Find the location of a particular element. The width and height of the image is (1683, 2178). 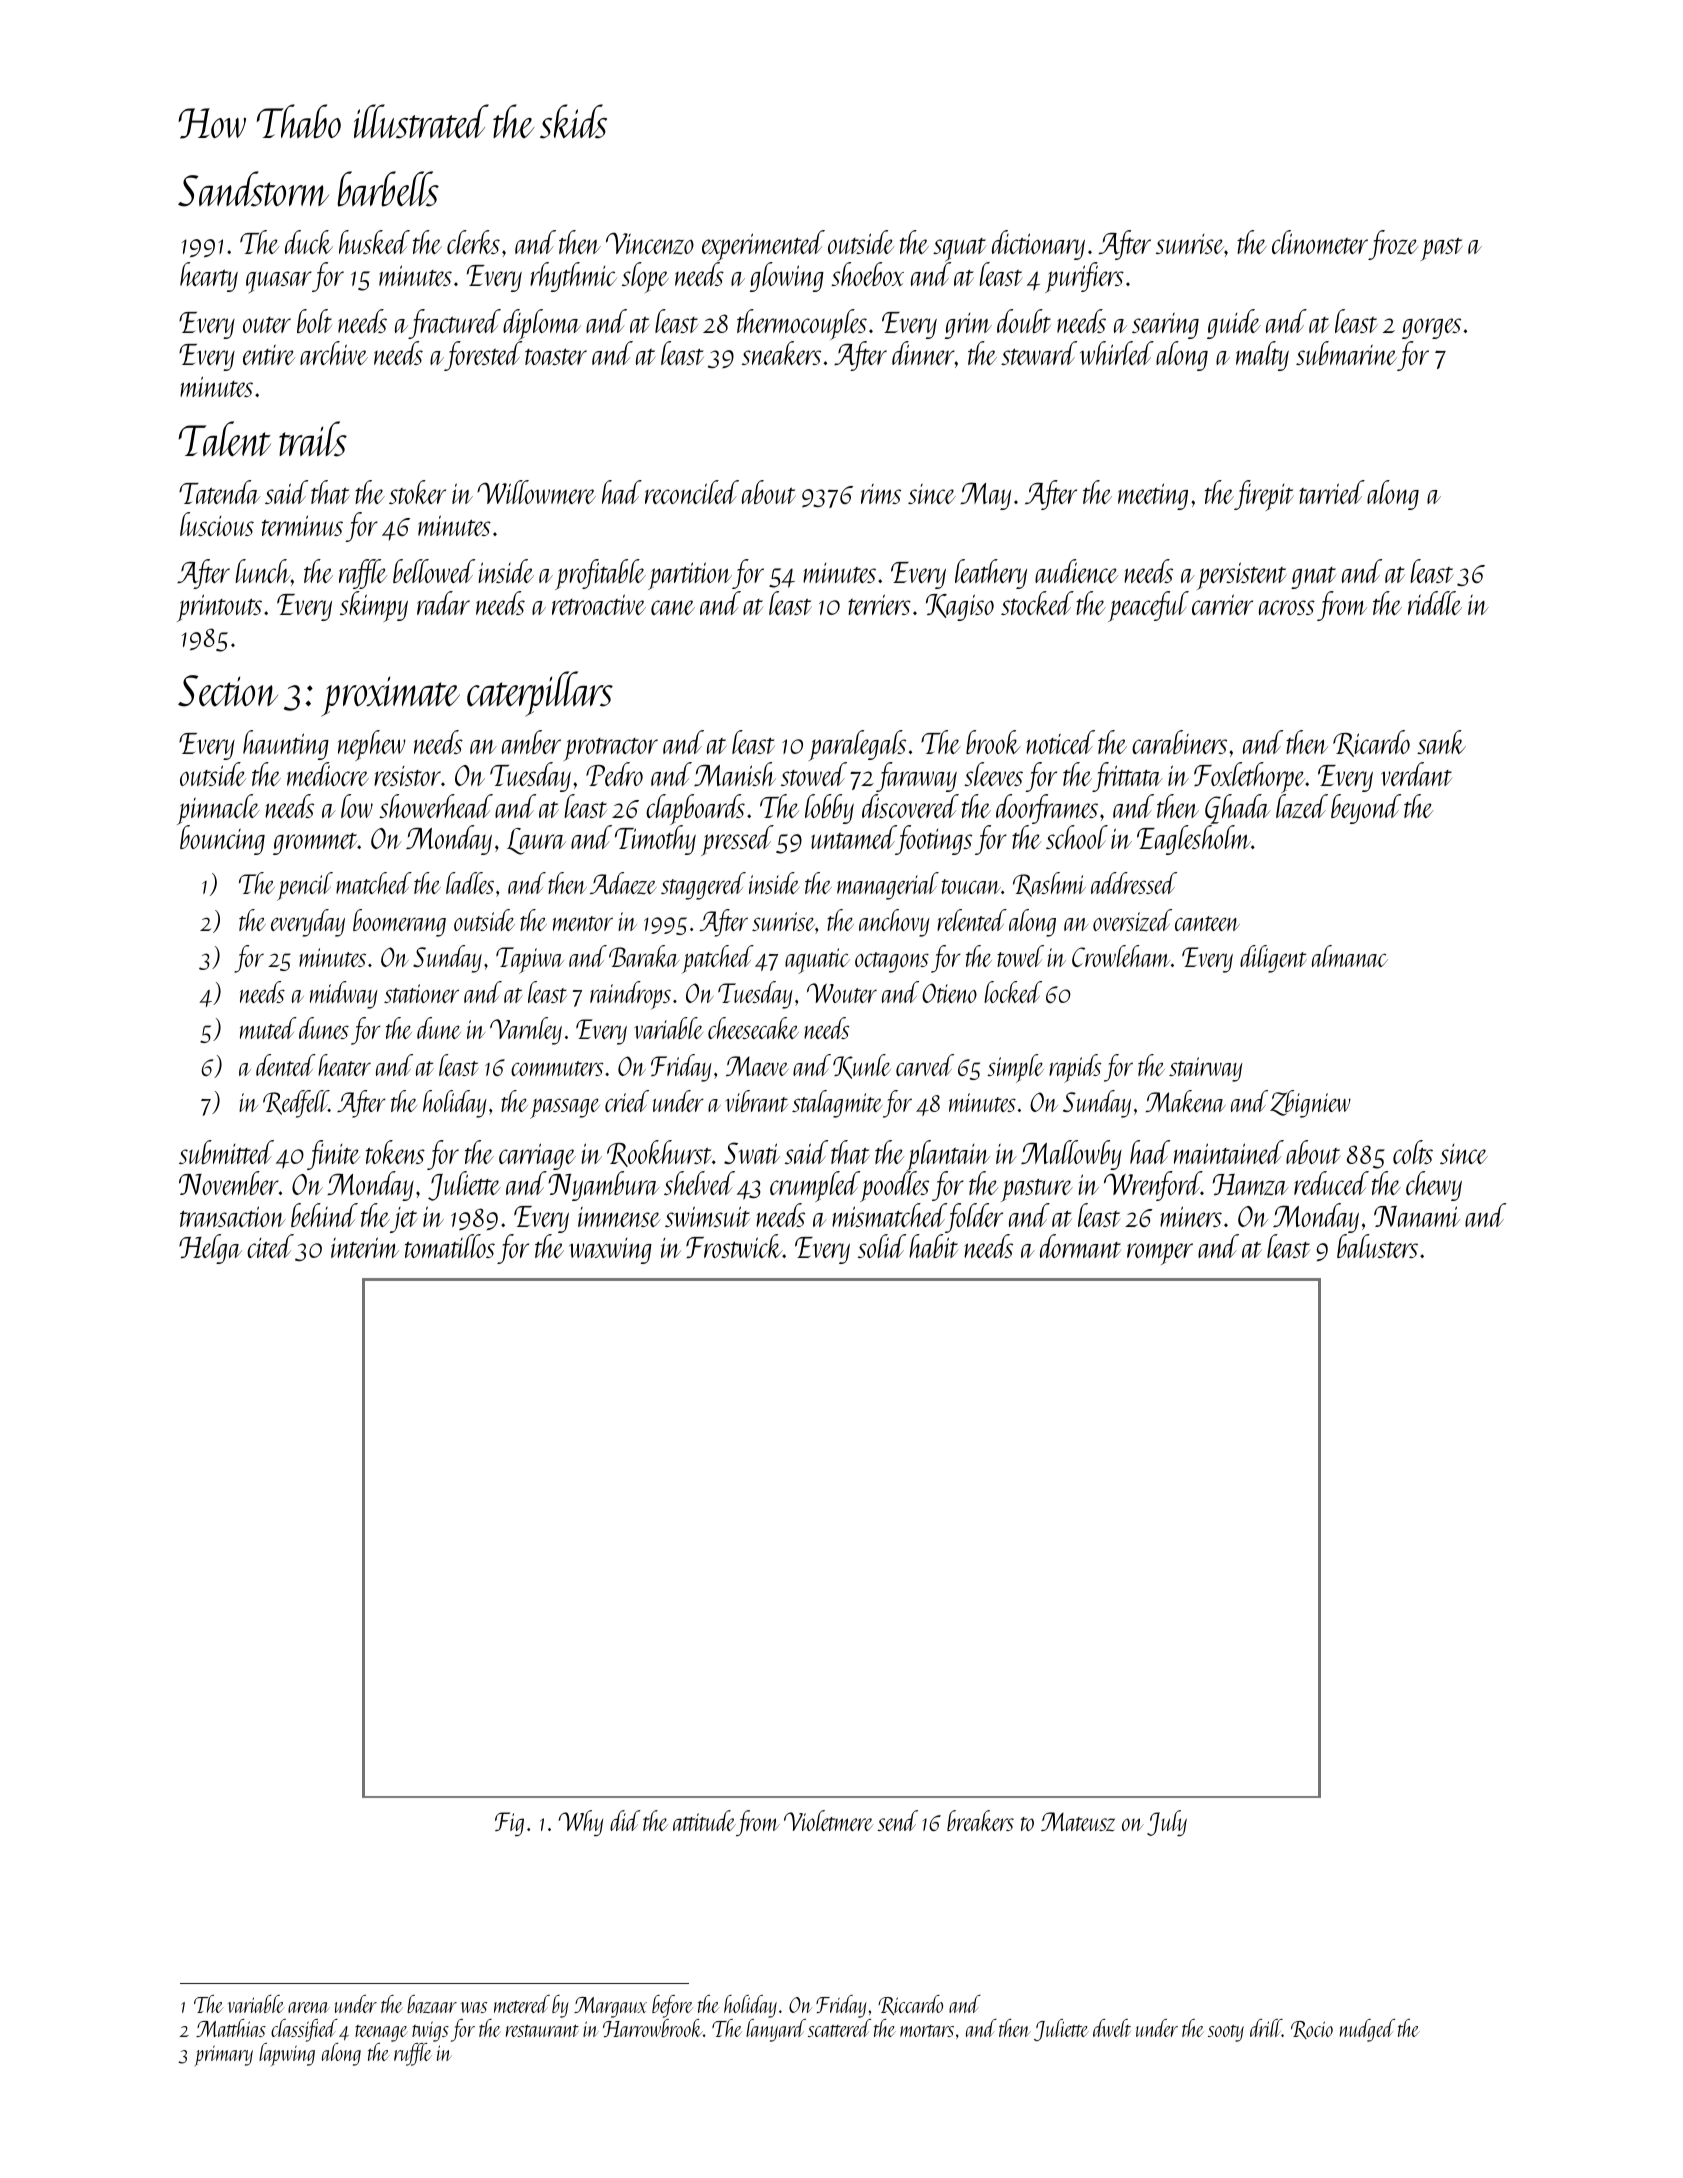

barbells is located at coordinates (388, 189).
